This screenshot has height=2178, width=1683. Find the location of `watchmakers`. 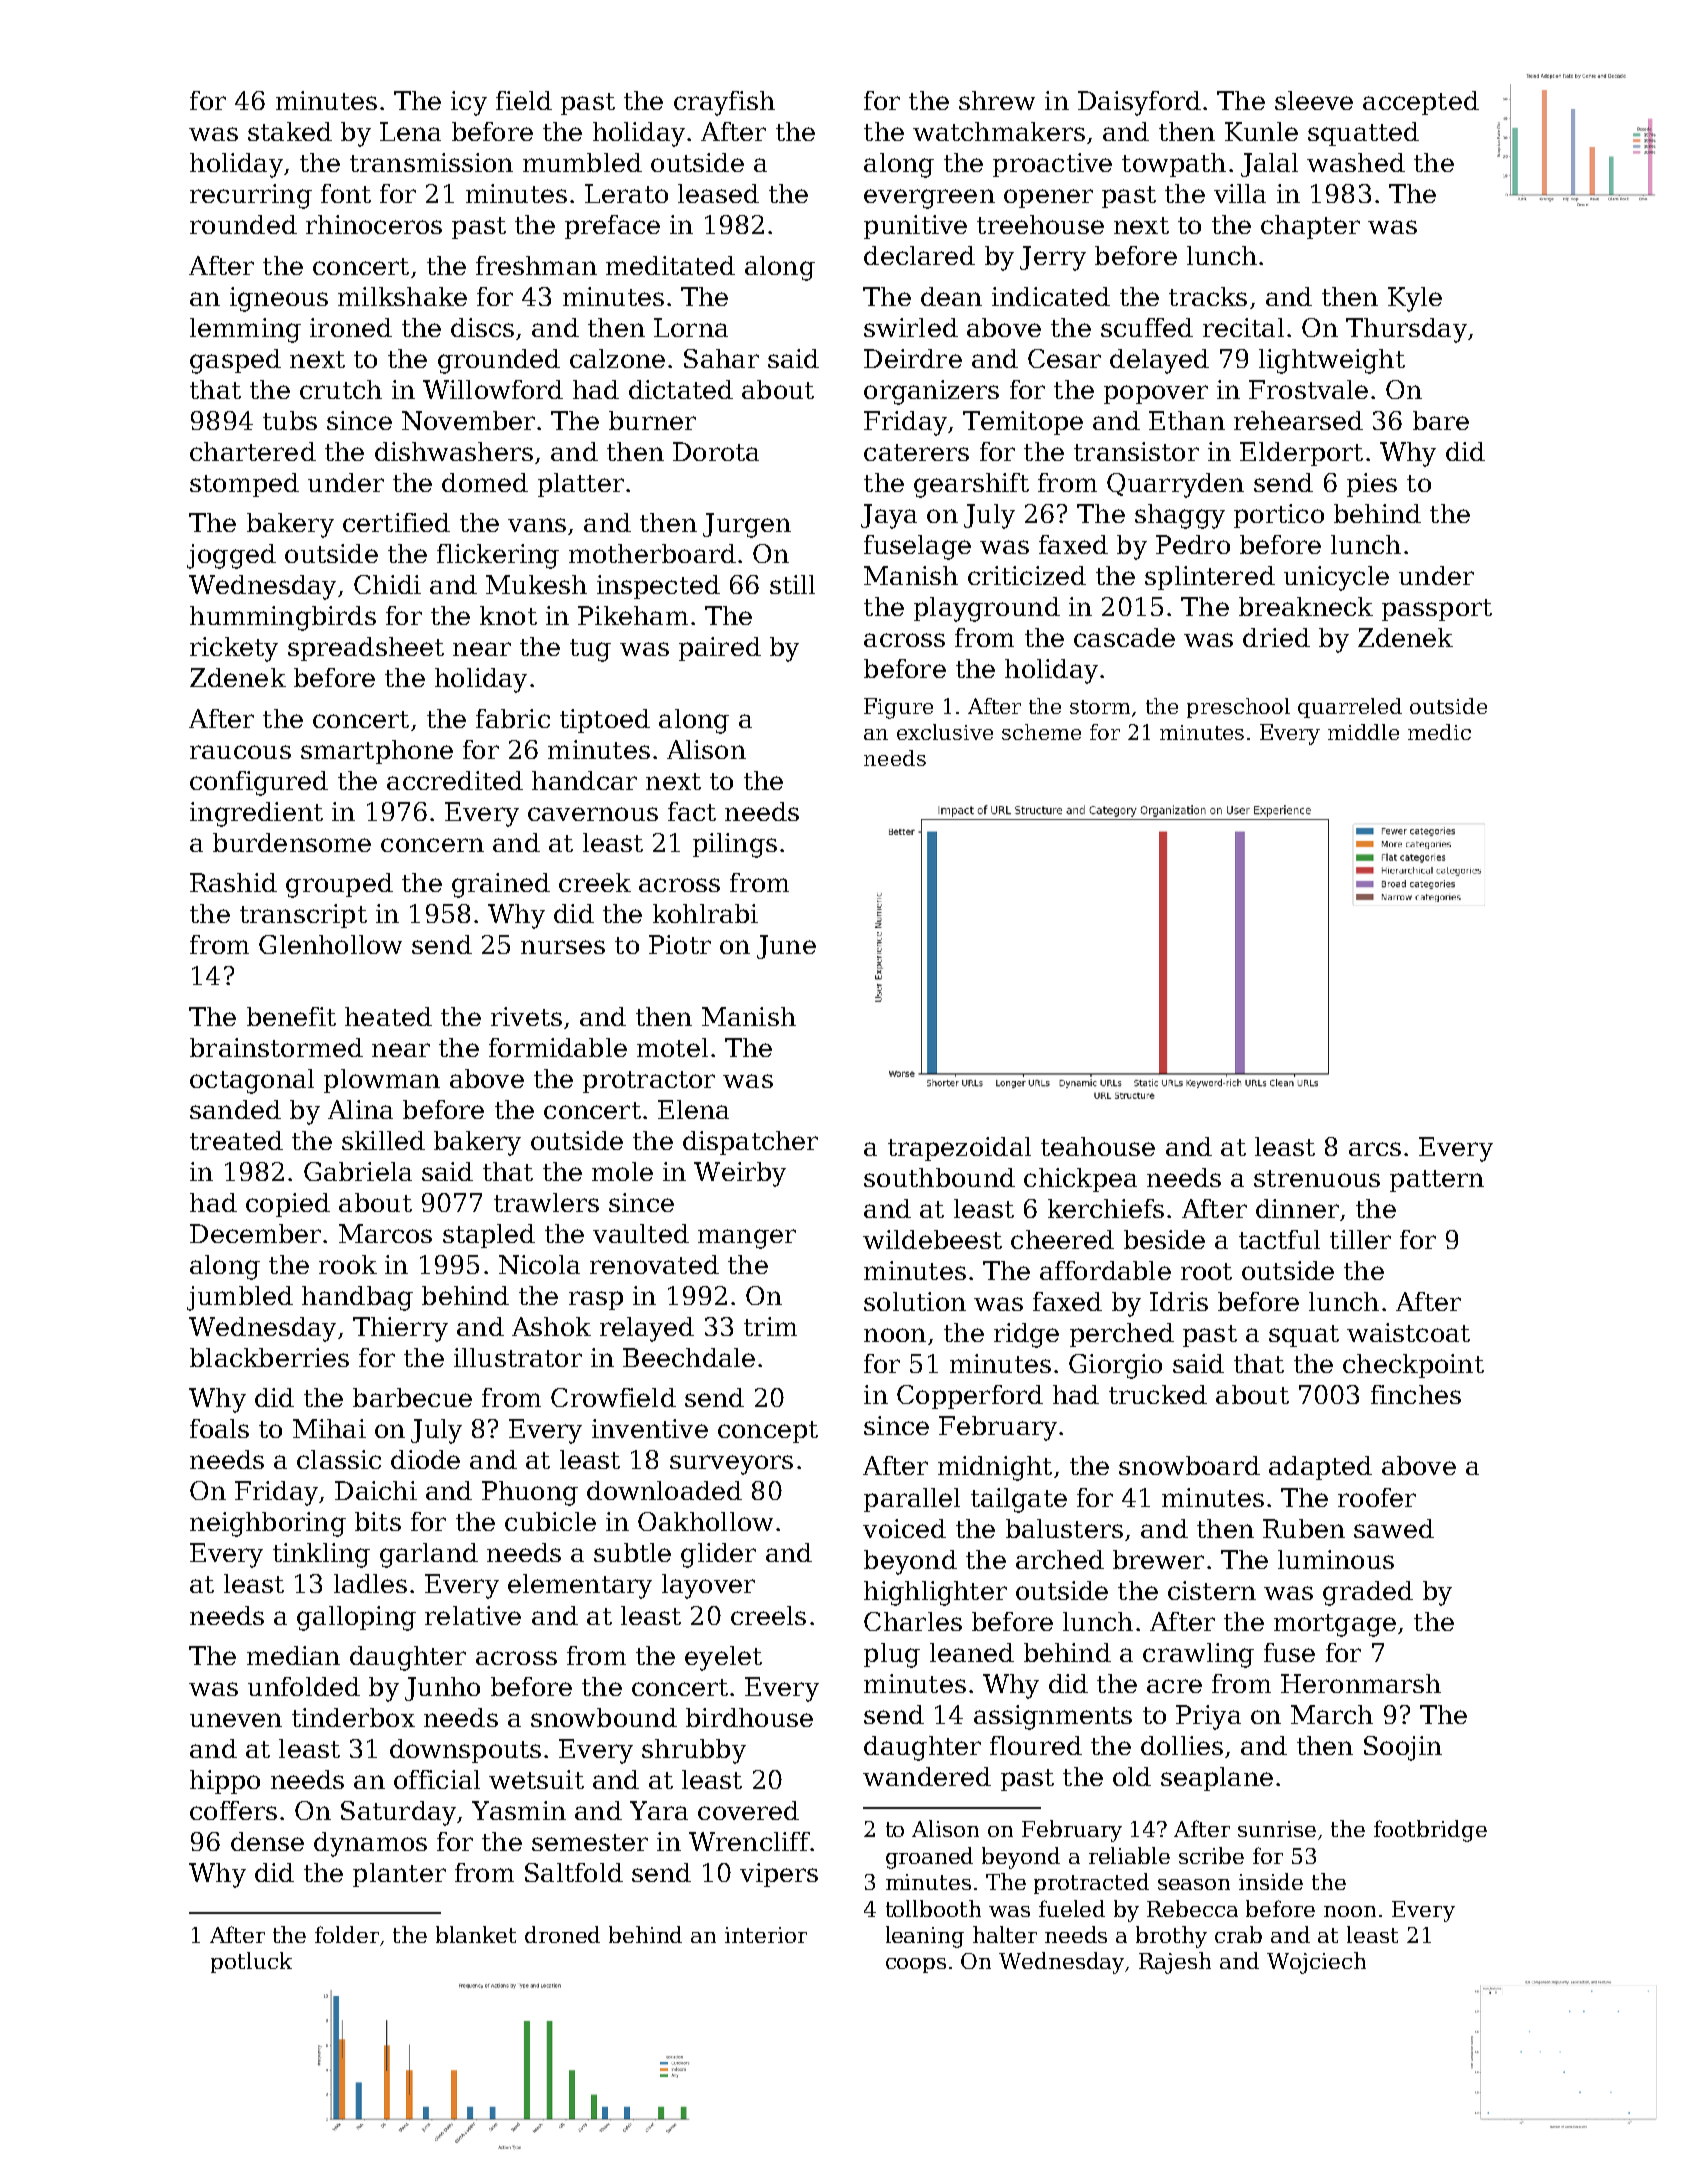

watchmakers is located at coordinates (999, 131).
